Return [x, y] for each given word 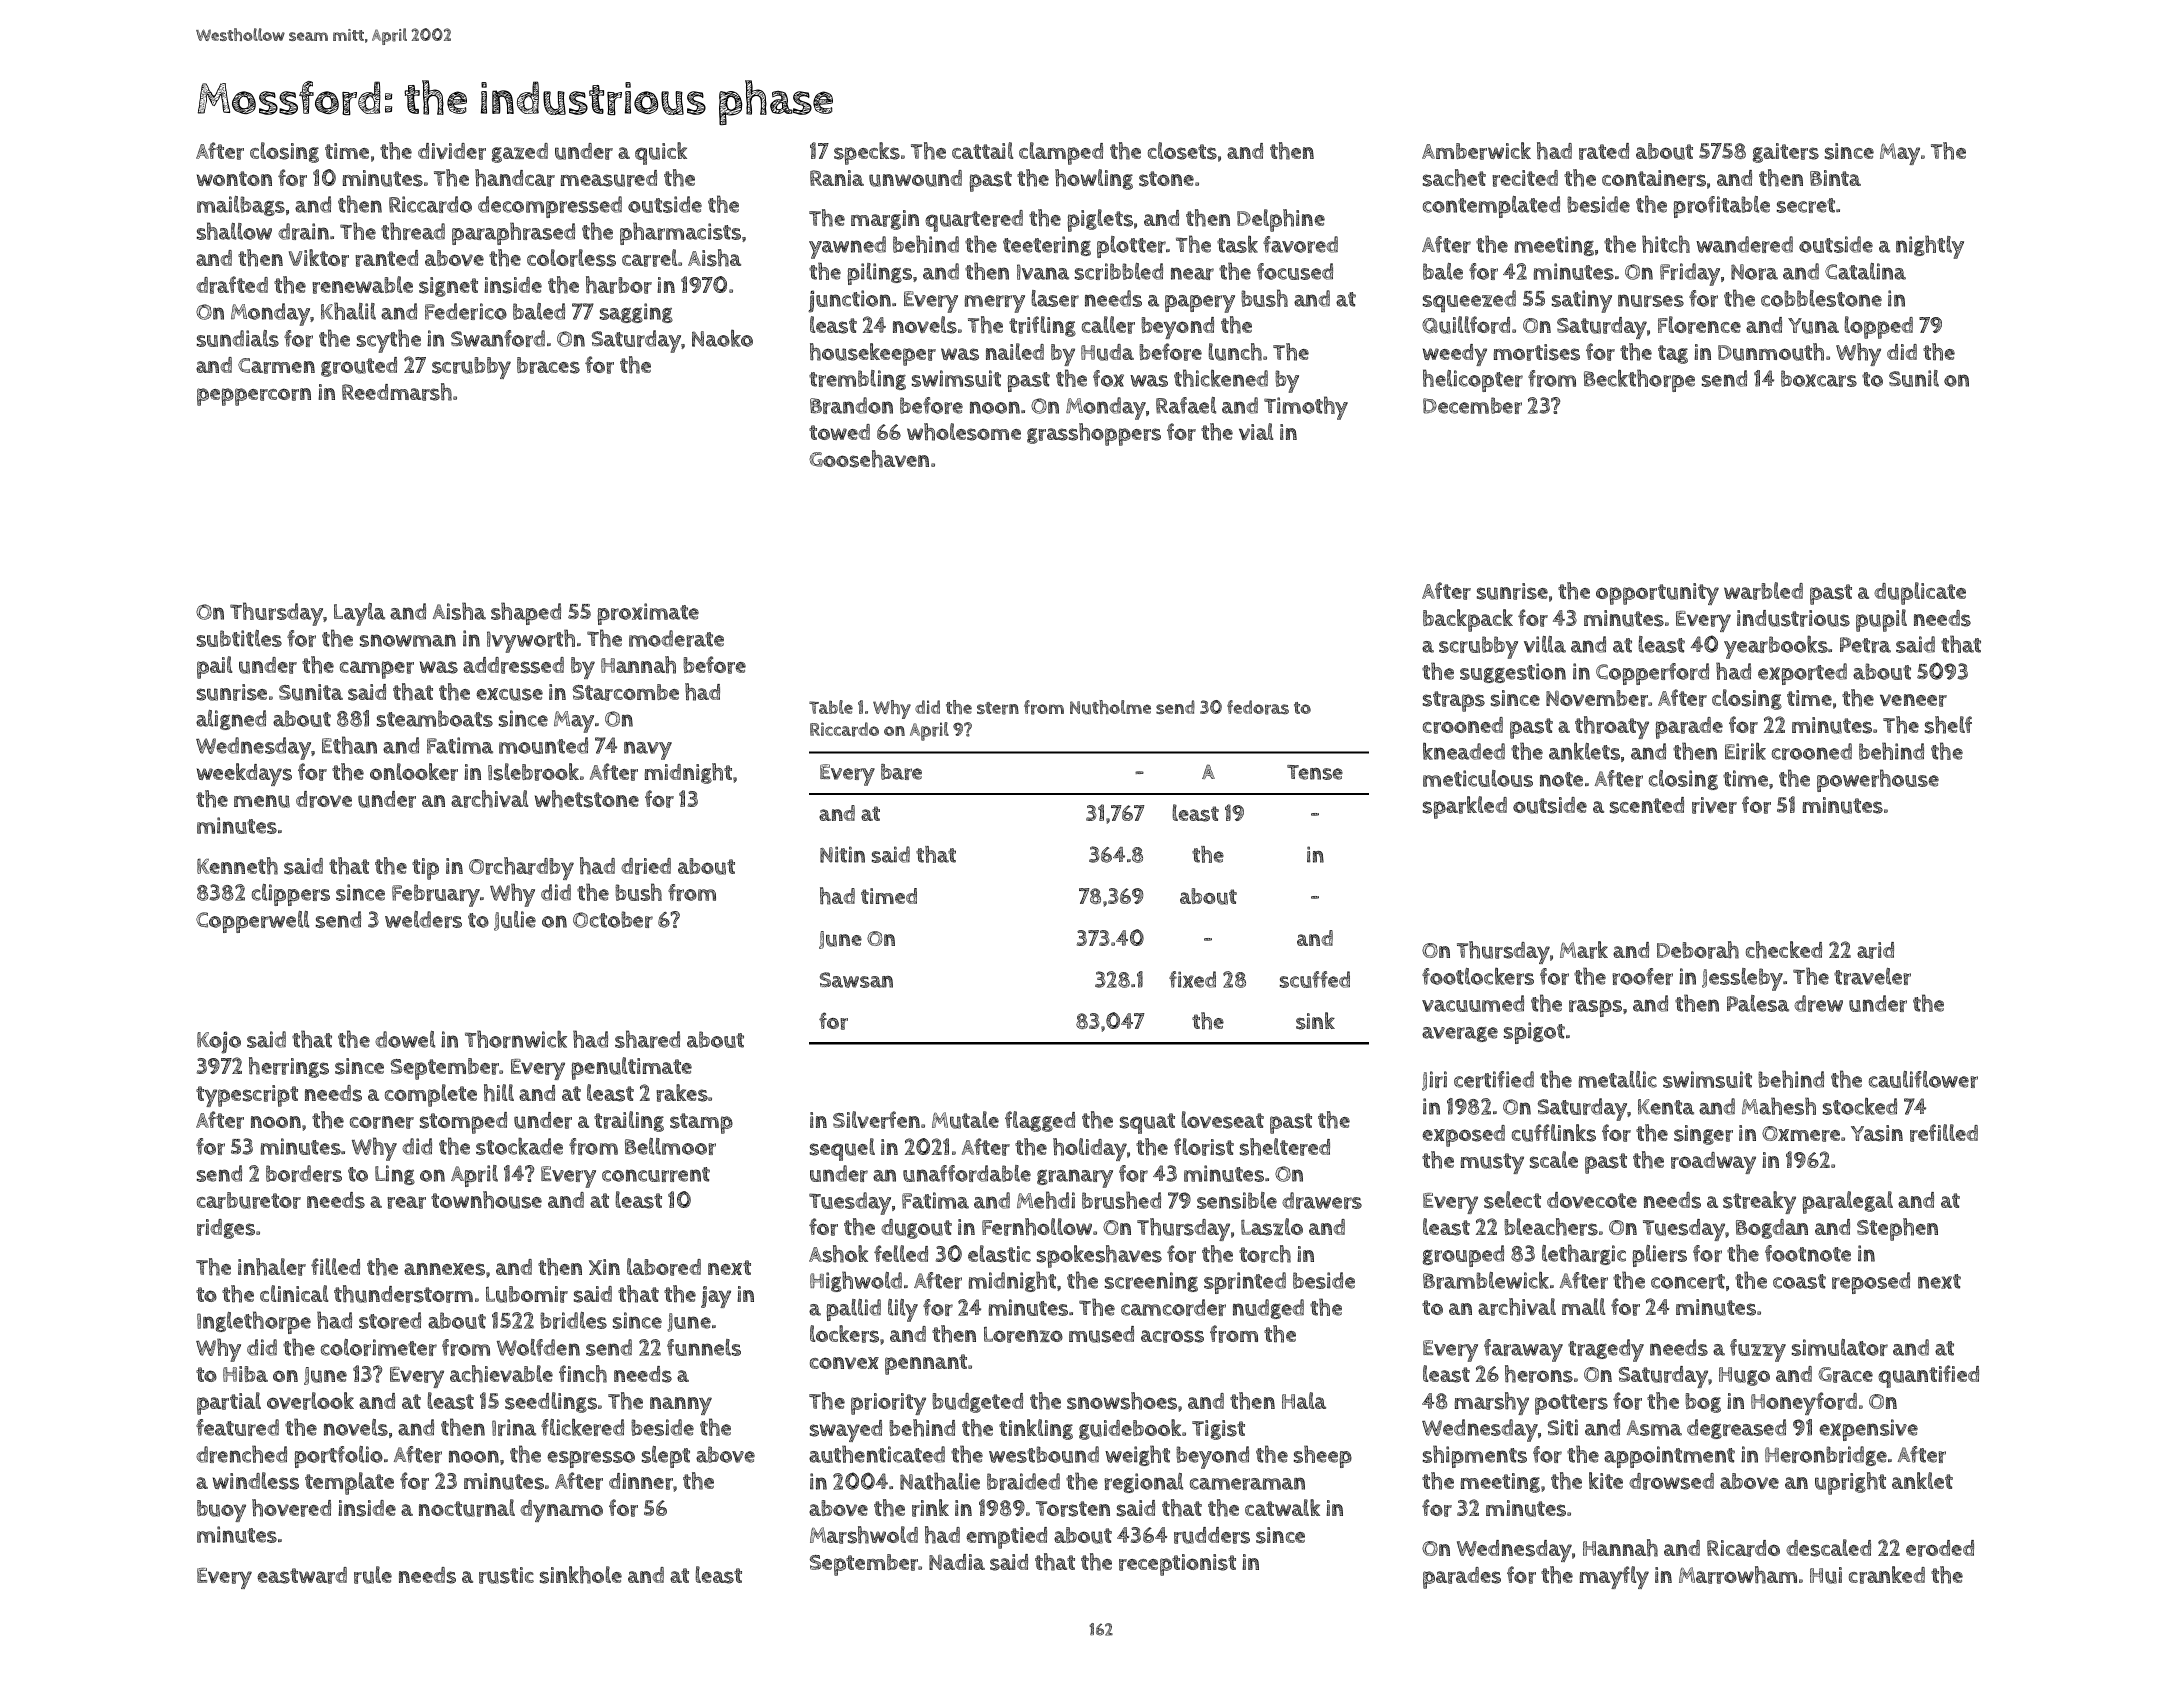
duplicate [1920, 593]
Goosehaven [869, 459]
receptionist [1177, 1565]
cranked [1887, 1575]
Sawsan [856, 980]
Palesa [1758, 1003]
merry [995, 304]
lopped [1879, 327]
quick [661, 153]
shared [647, 1039]
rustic [506, 1575]
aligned [231, 720]
